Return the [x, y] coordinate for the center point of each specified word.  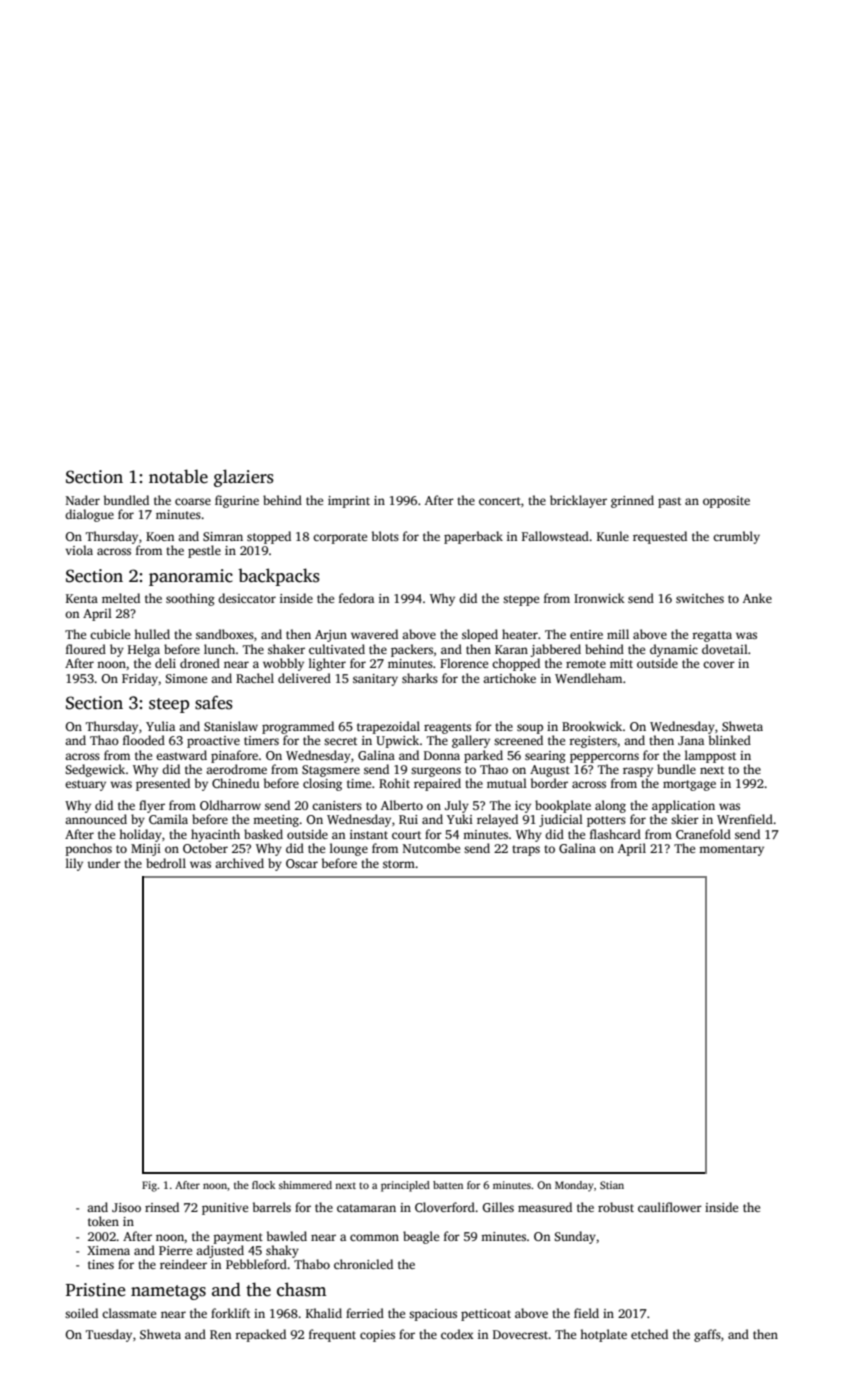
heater [520, 634]
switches [700, 598]
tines [101, 1264]
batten [448, 1185]
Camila [168, 819]
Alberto [402, 805]
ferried [365, 1313]
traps [526, 850]
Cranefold [703, 834]
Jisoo [126, 1207]
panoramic [191, 577]
